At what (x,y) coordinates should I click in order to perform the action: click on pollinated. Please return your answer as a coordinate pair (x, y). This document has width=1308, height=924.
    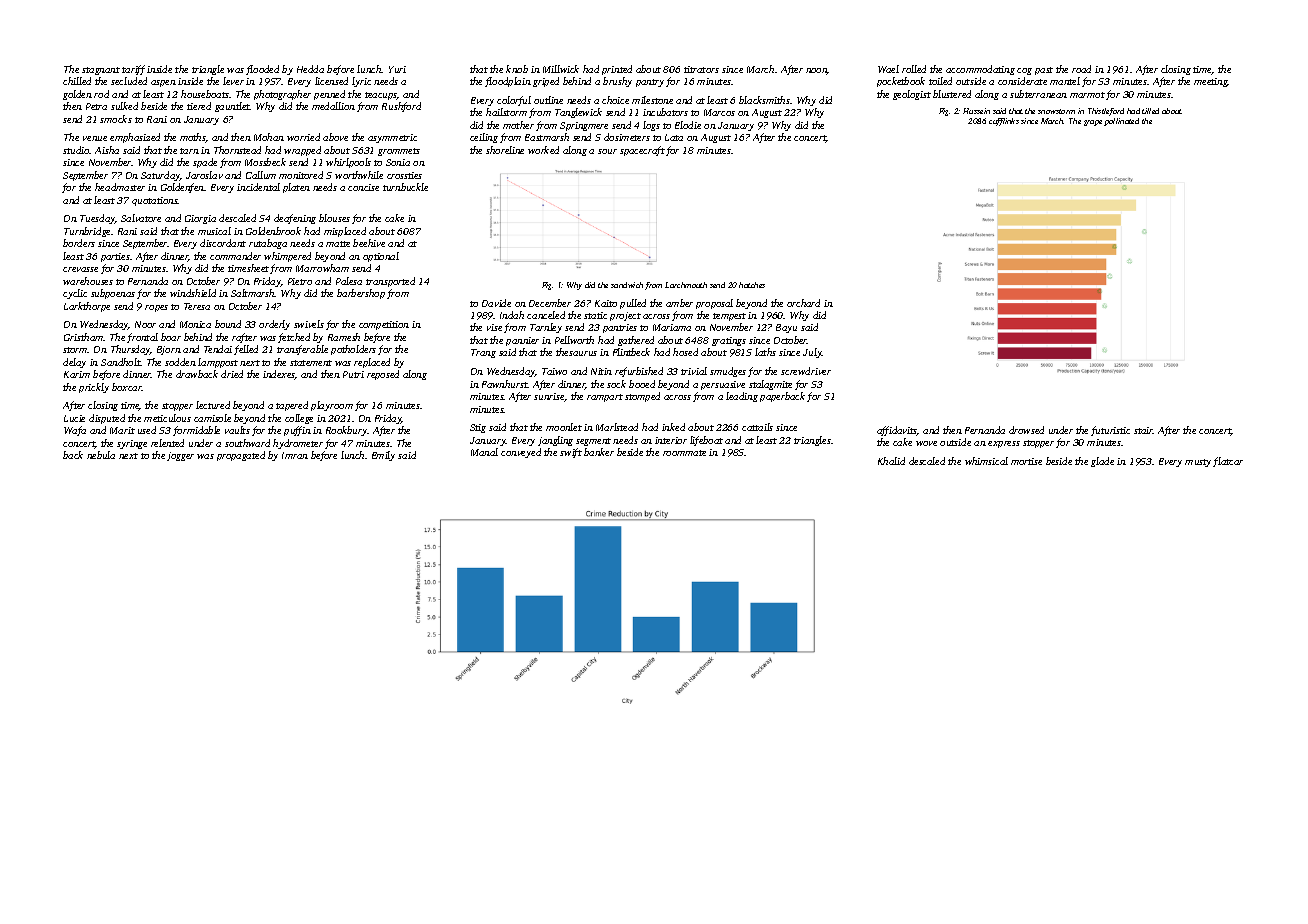
    Looking at the image, I should click on (1121, 122).
